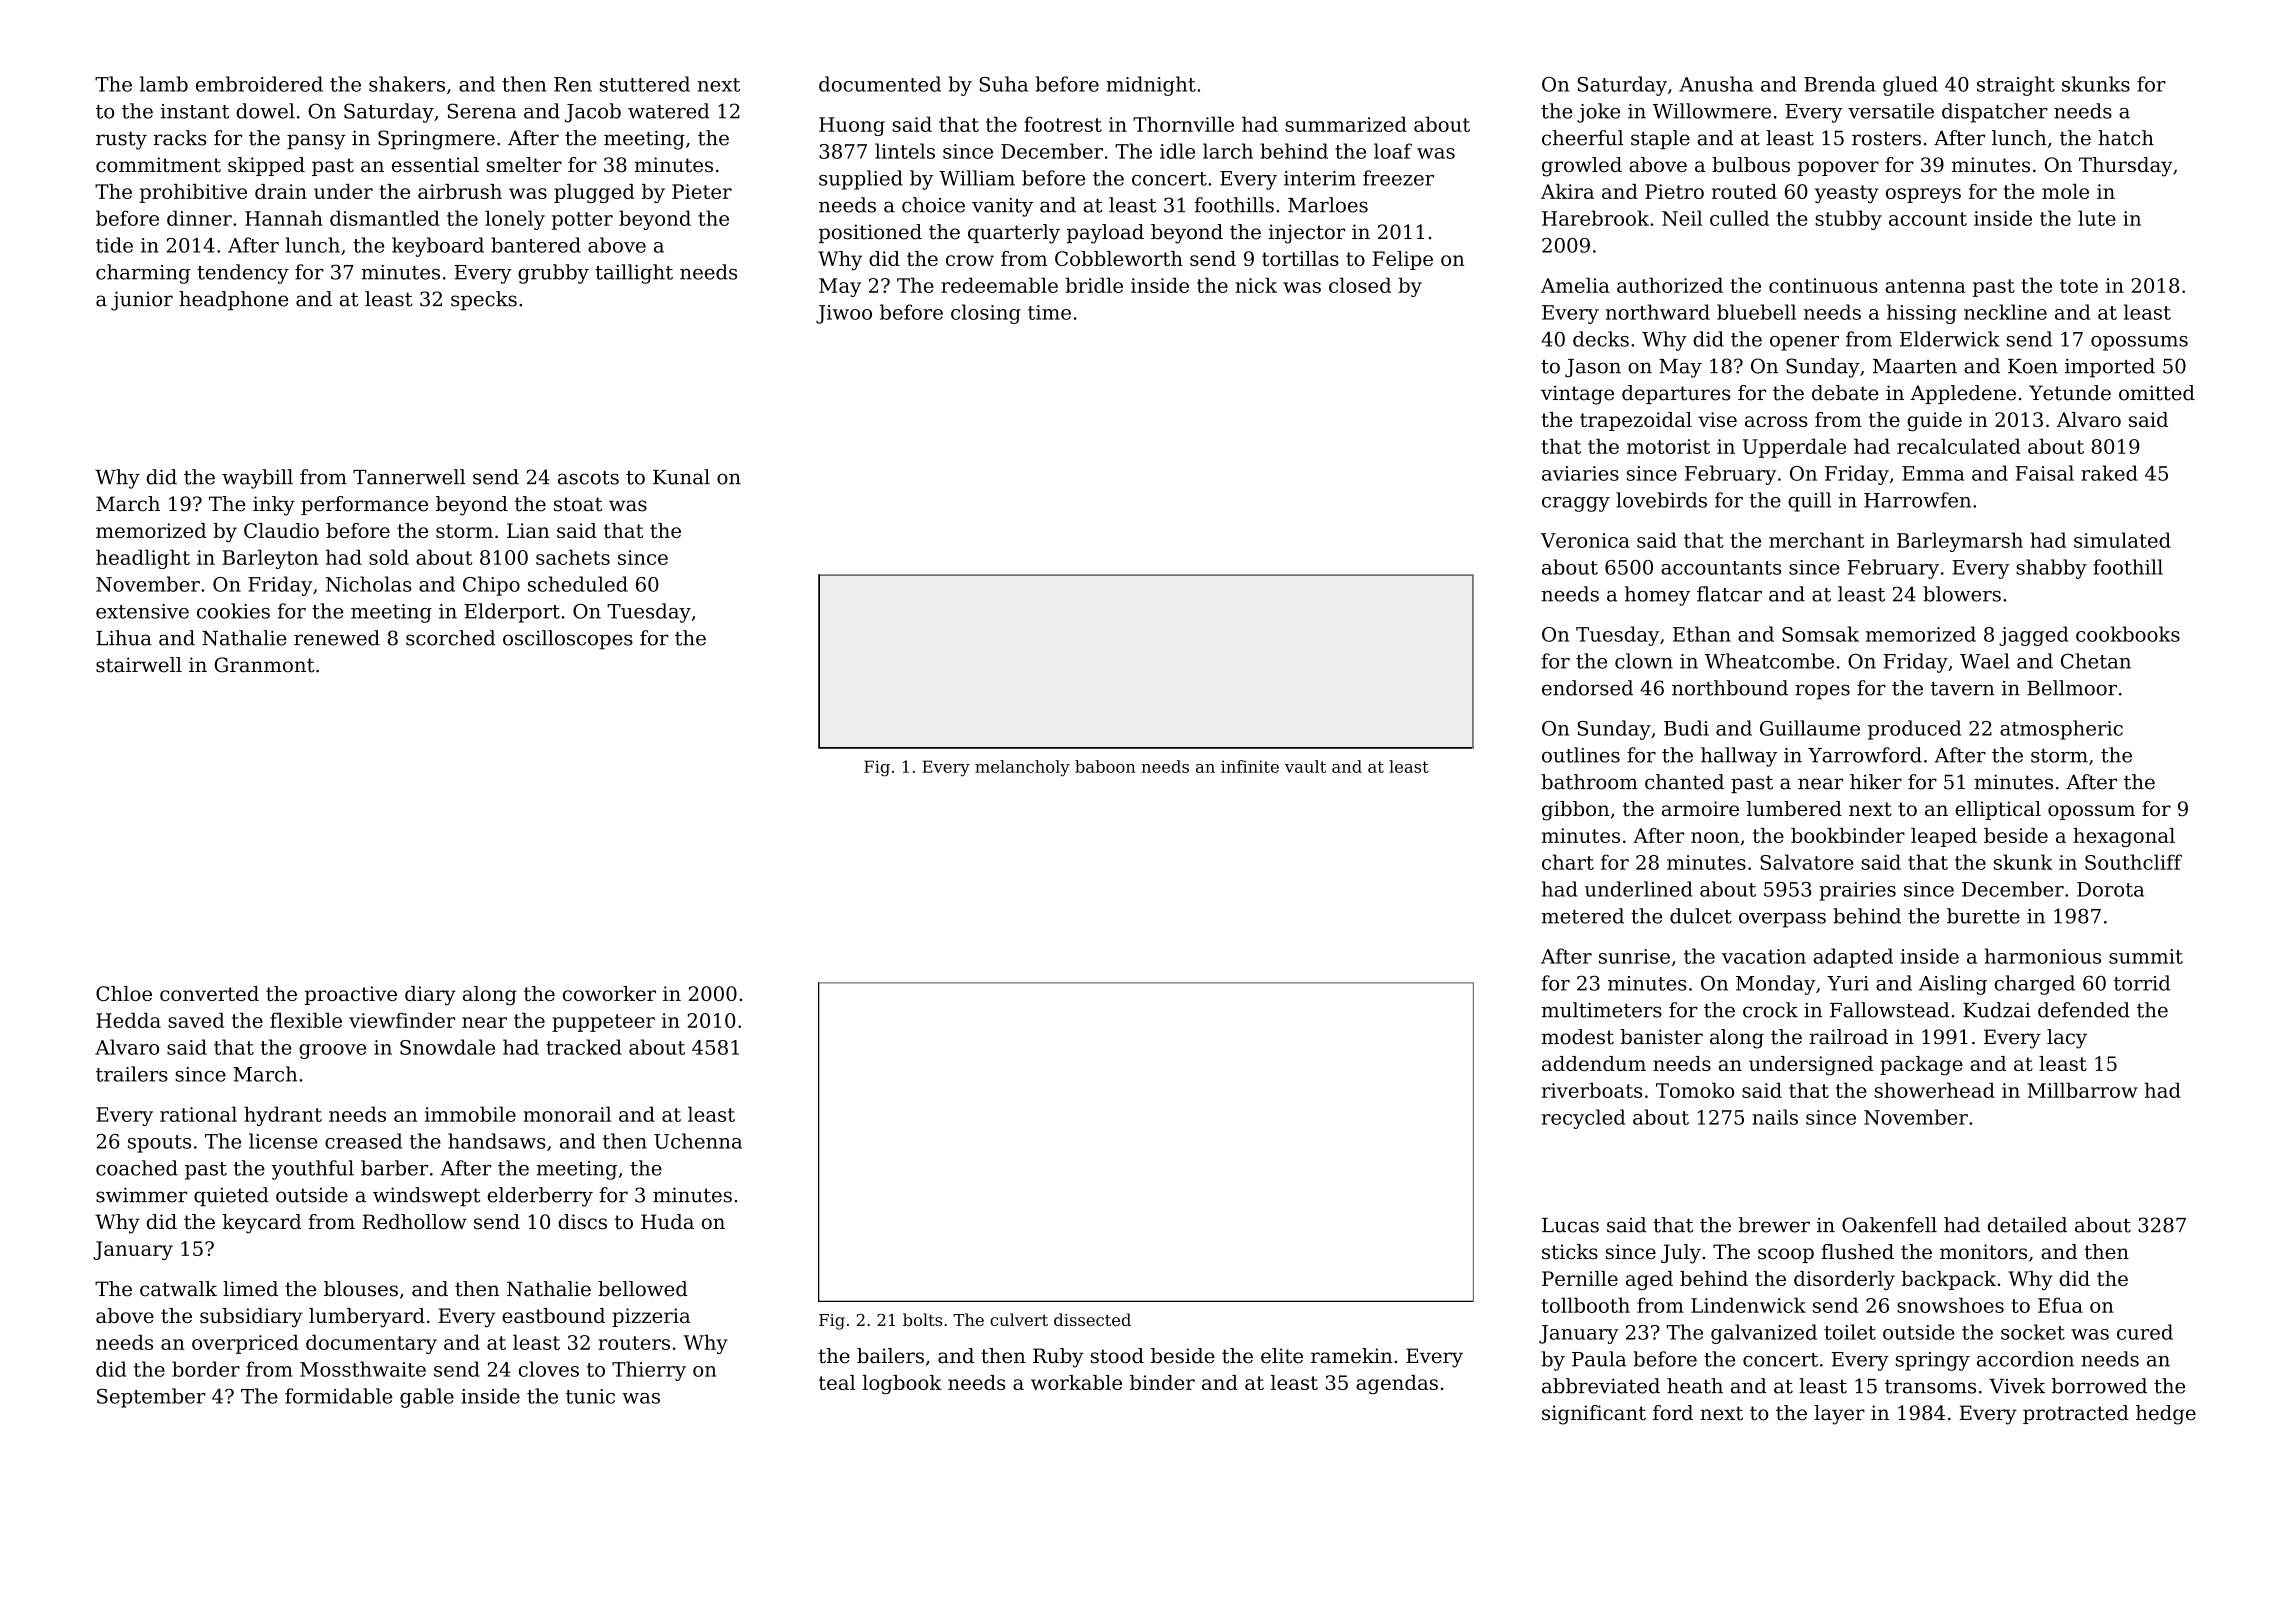  I want to click on cookbooks, so click(2128, 634).
